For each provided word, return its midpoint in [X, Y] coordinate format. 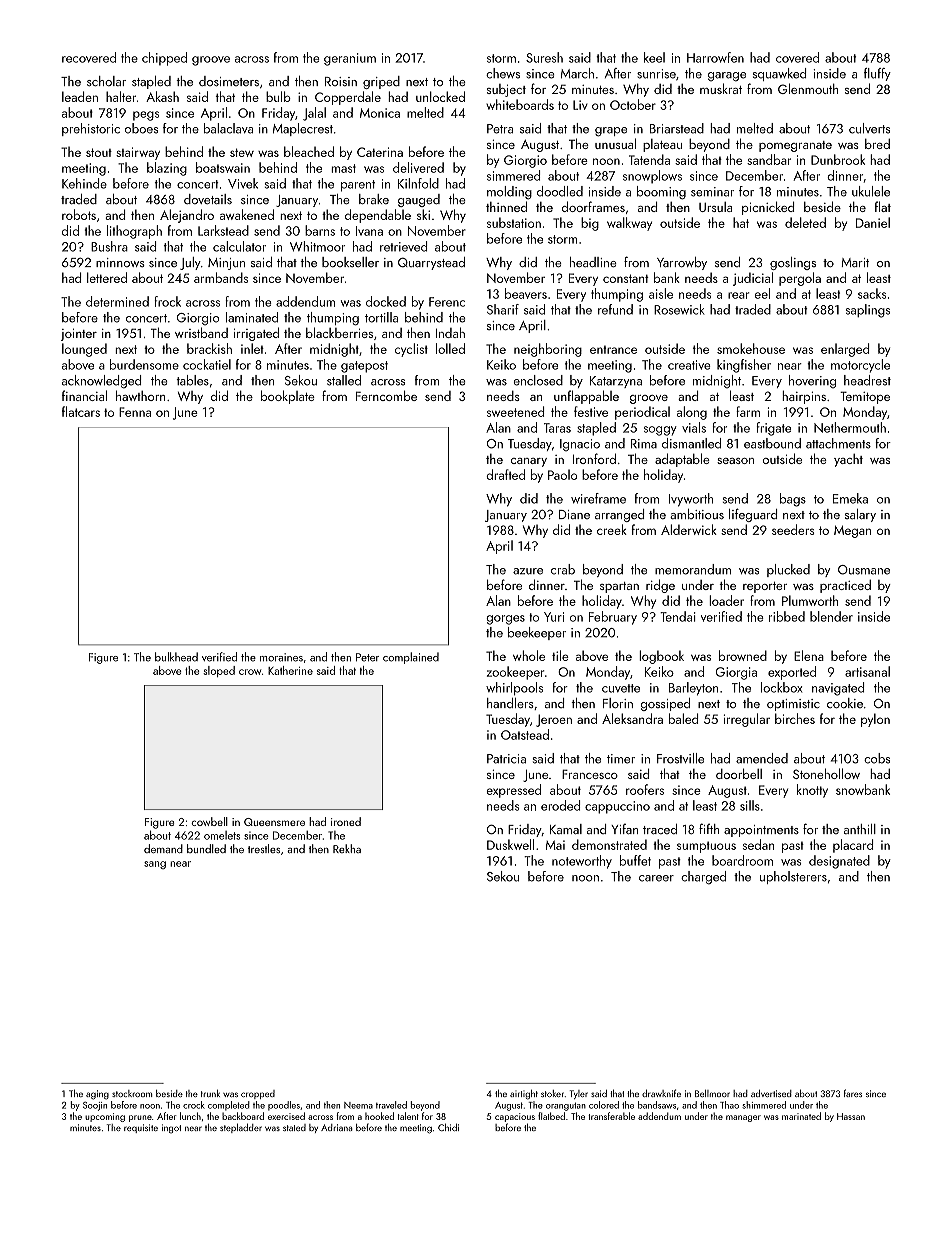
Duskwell [510, 844]
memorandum [693, 569]
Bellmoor [712, 1093]
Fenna [135, 412]
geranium [350, 59]
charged [703, 878]
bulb [278, 96]
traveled [391, 1105]
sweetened [515, 411]
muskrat [721, 88]
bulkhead [176, 657]
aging [97, 1095]
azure [528, 571]
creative [689, 365]
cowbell [209, 821]
